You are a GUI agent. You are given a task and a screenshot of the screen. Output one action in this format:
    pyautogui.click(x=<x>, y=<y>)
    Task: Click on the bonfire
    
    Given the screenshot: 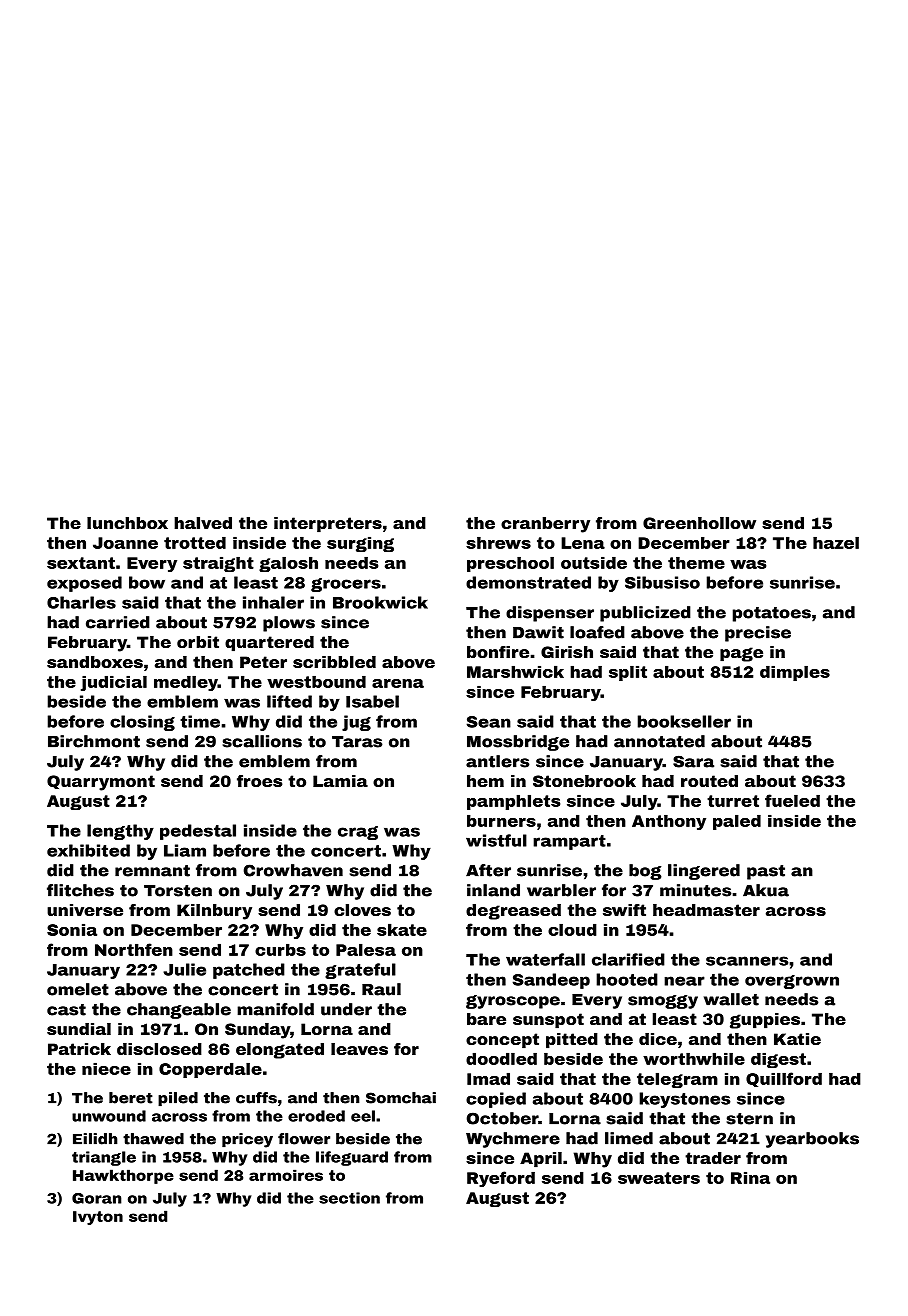 What is the action you would take?
    pyautogui.click(x=498, y=652)
